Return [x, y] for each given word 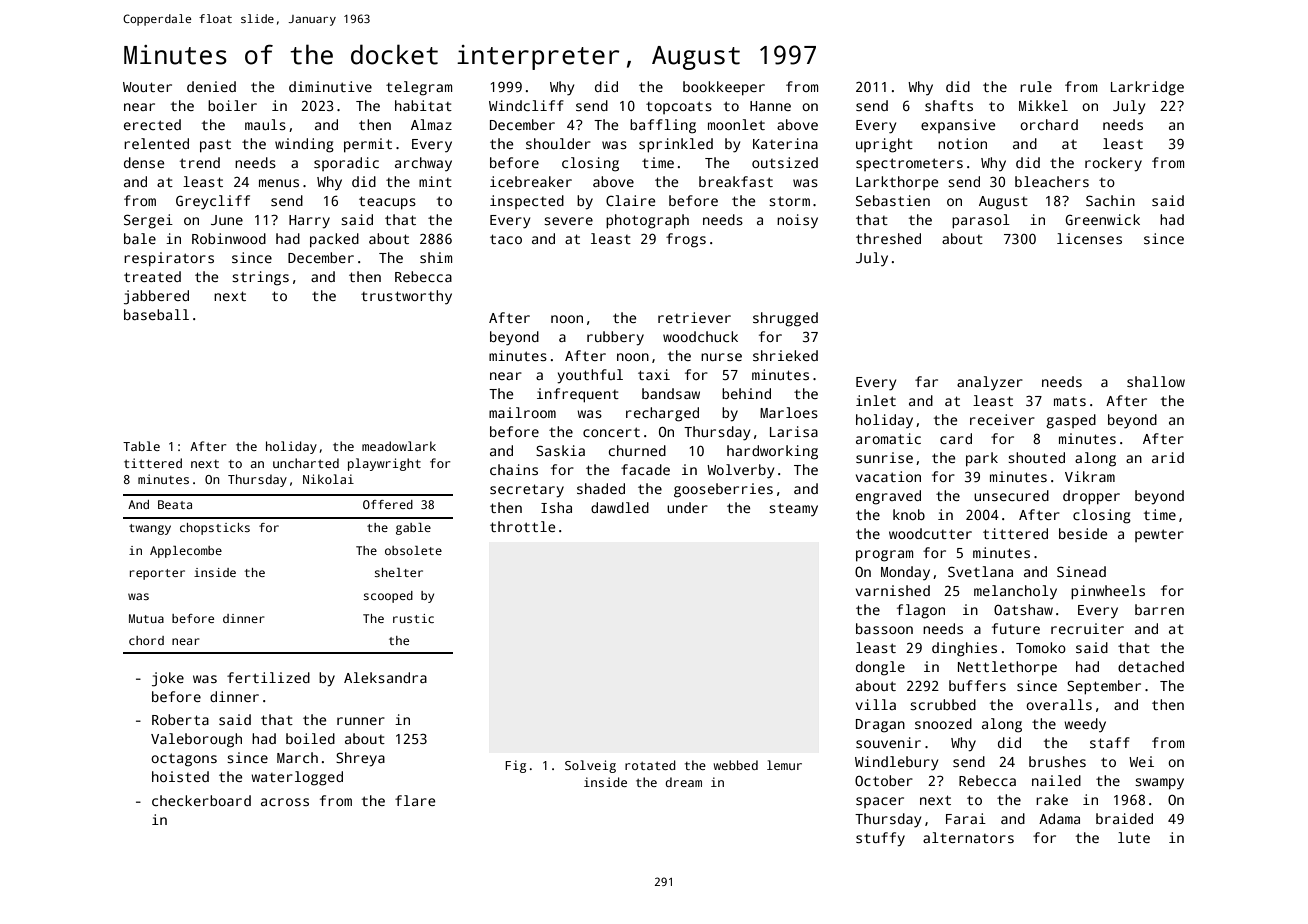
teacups [387, 203]
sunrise [884, 457]
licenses [1089, 238]
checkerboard [201, 800]
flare [415, 800]
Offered [388, 504]
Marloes [789, 412]
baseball [156, 314]
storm [789, 201]
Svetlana [980, 571]
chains [514, 469]
